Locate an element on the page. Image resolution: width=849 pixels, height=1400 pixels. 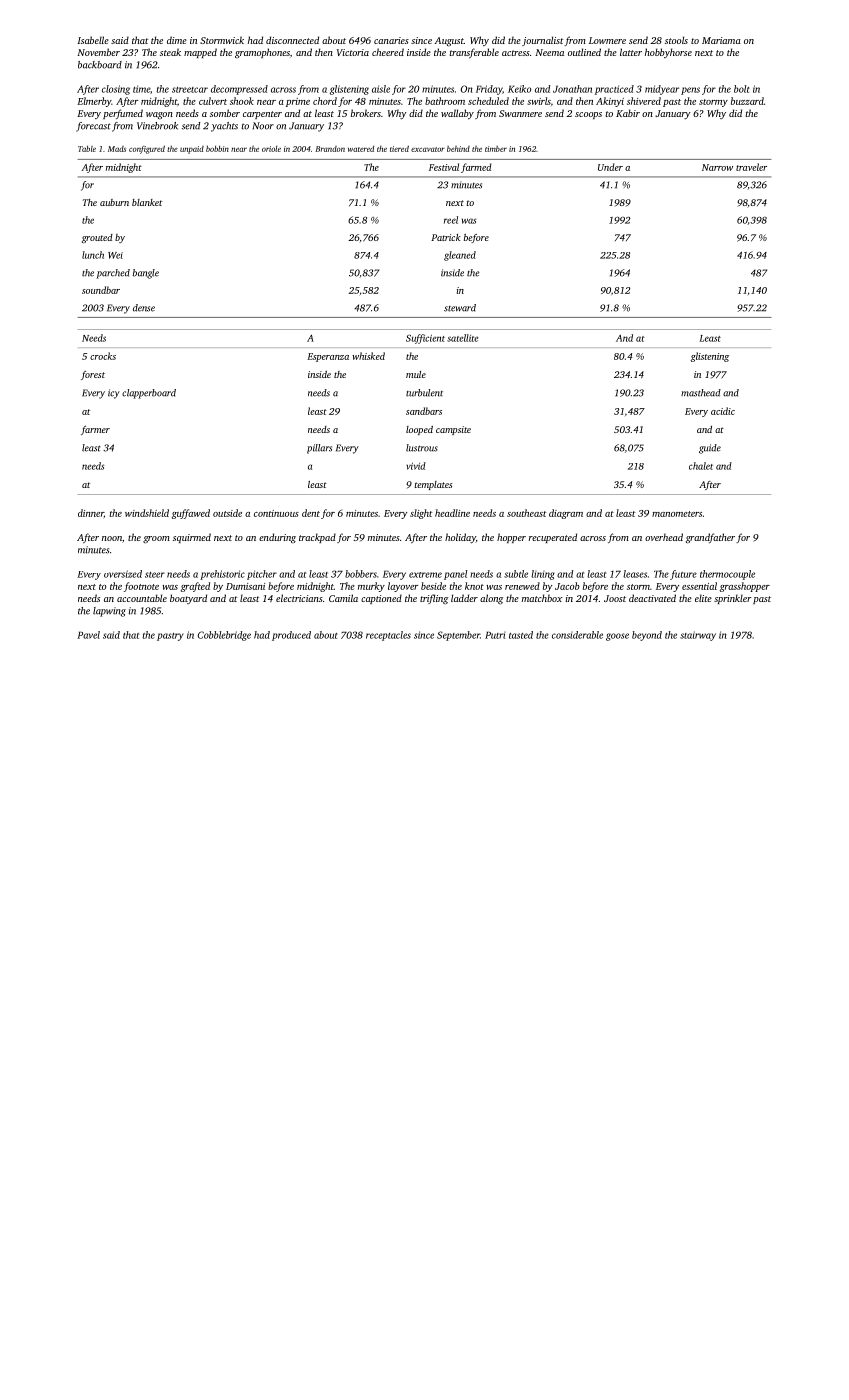
dense is located at coordinates (144, 308).
